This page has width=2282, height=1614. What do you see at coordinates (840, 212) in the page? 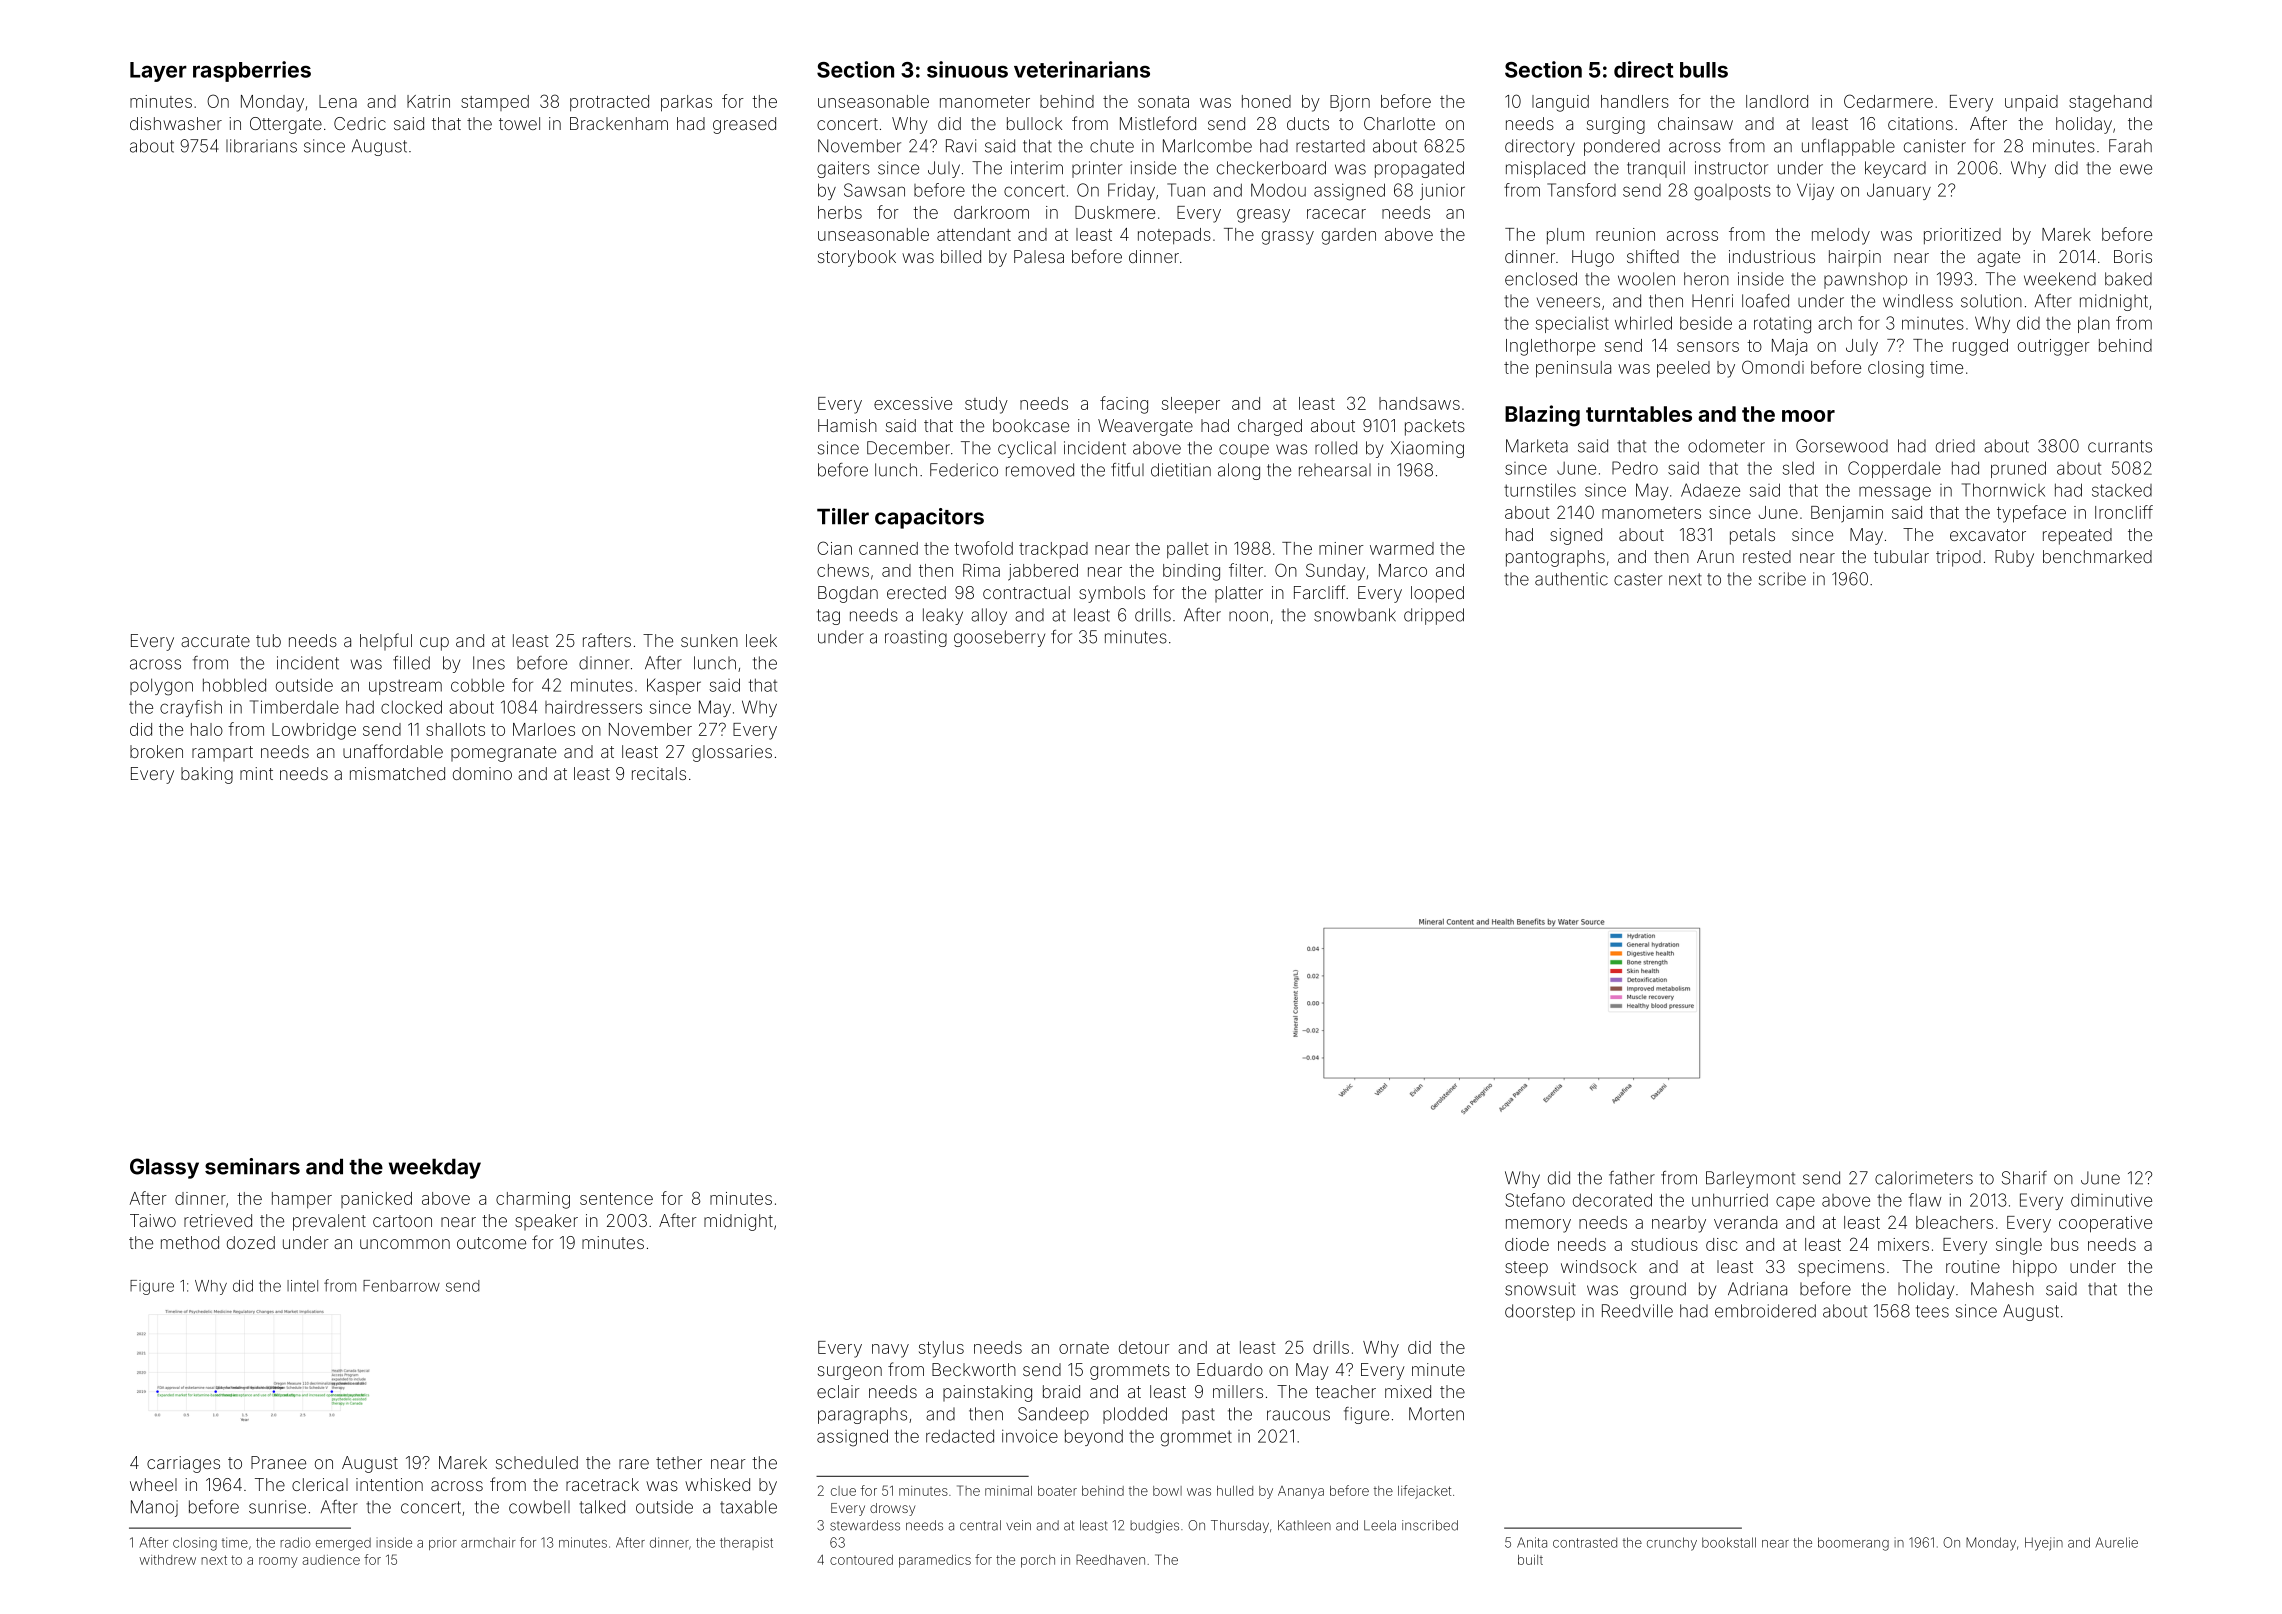
I see `herbs` at bounding box center [840, 212].
